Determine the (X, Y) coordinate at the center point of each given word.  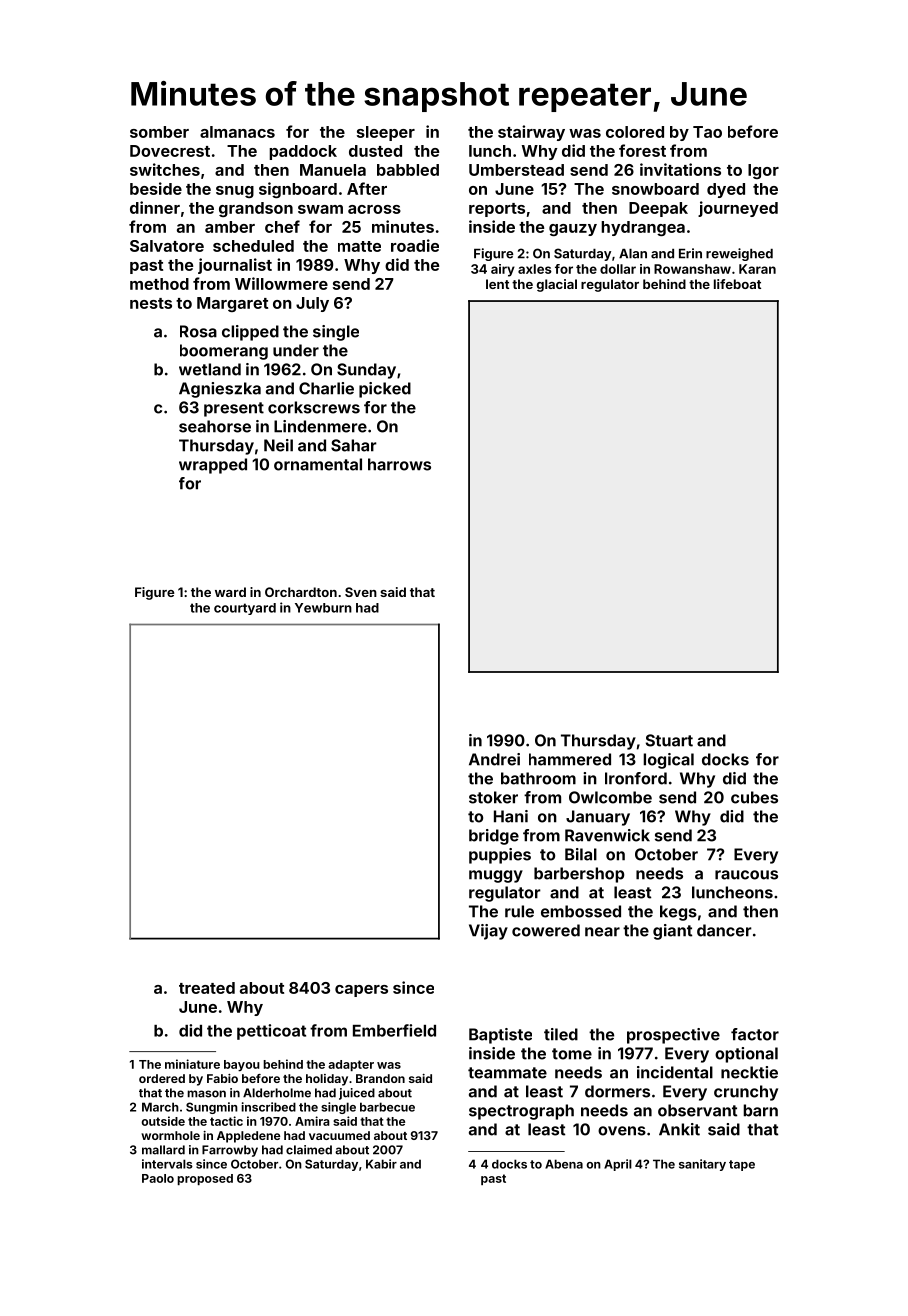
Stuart (669, 740)
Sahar (354, 445)
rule (519, 911)
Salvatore (167, 246)
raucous (746, 875)
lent (497, 284)
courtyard (245, 609)
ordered (162, 1078)
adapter (351, 1065)
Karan (757, 269)
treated (207, 988)
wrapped (213, 466)
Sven (361, 592)
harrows (399, 464)
